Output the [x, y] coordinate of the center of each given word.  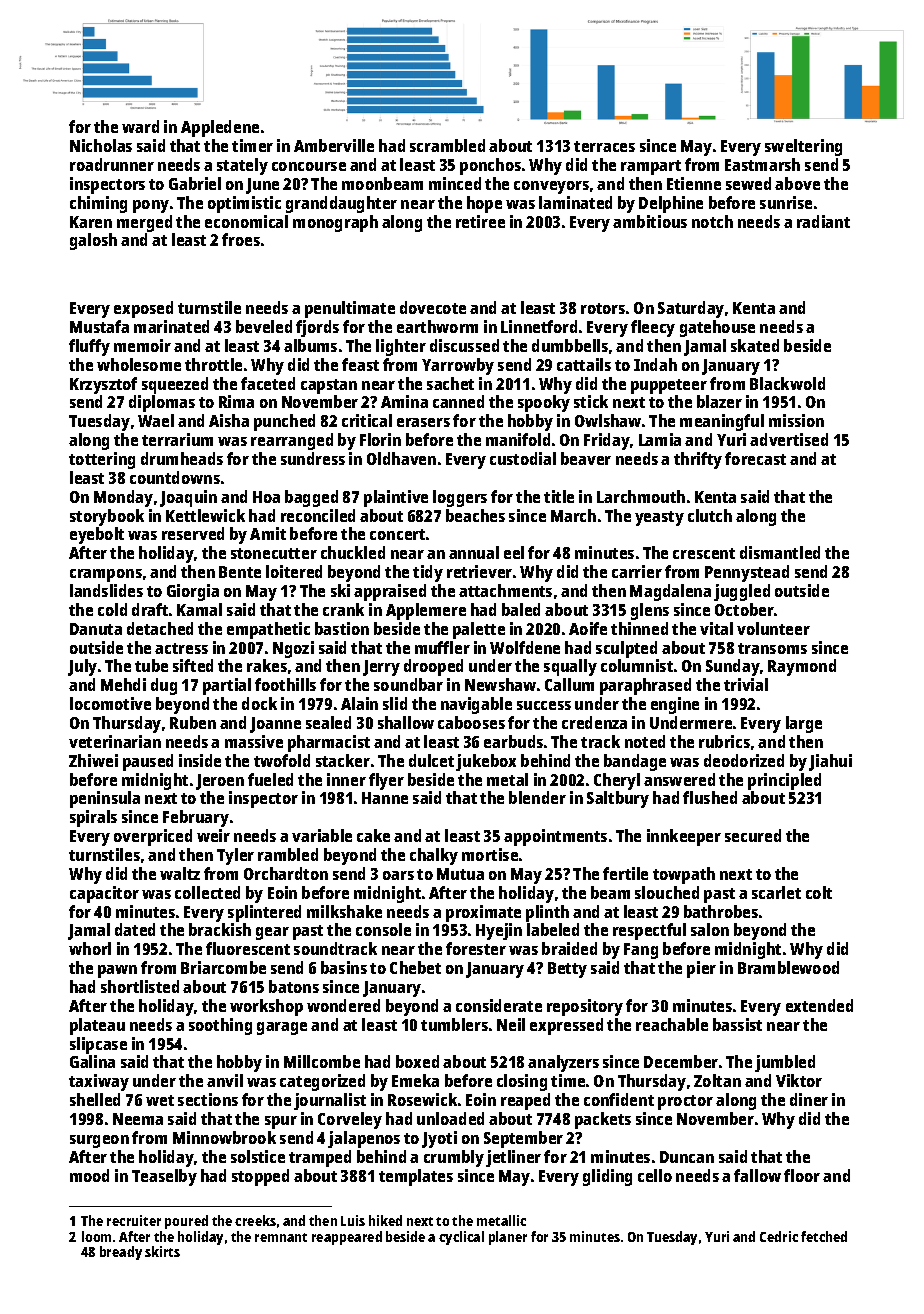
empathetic [268, 630]
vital [716, 628]
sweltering [803, 147]
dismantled [780, 552]
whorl [90, 948]
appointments [555, 837]
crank [343, 609]
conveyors [551, 187]
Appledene [220, 128]
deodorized [744, 760]
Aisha [229, 420]
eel [514, 552]
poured [186, 1222]
